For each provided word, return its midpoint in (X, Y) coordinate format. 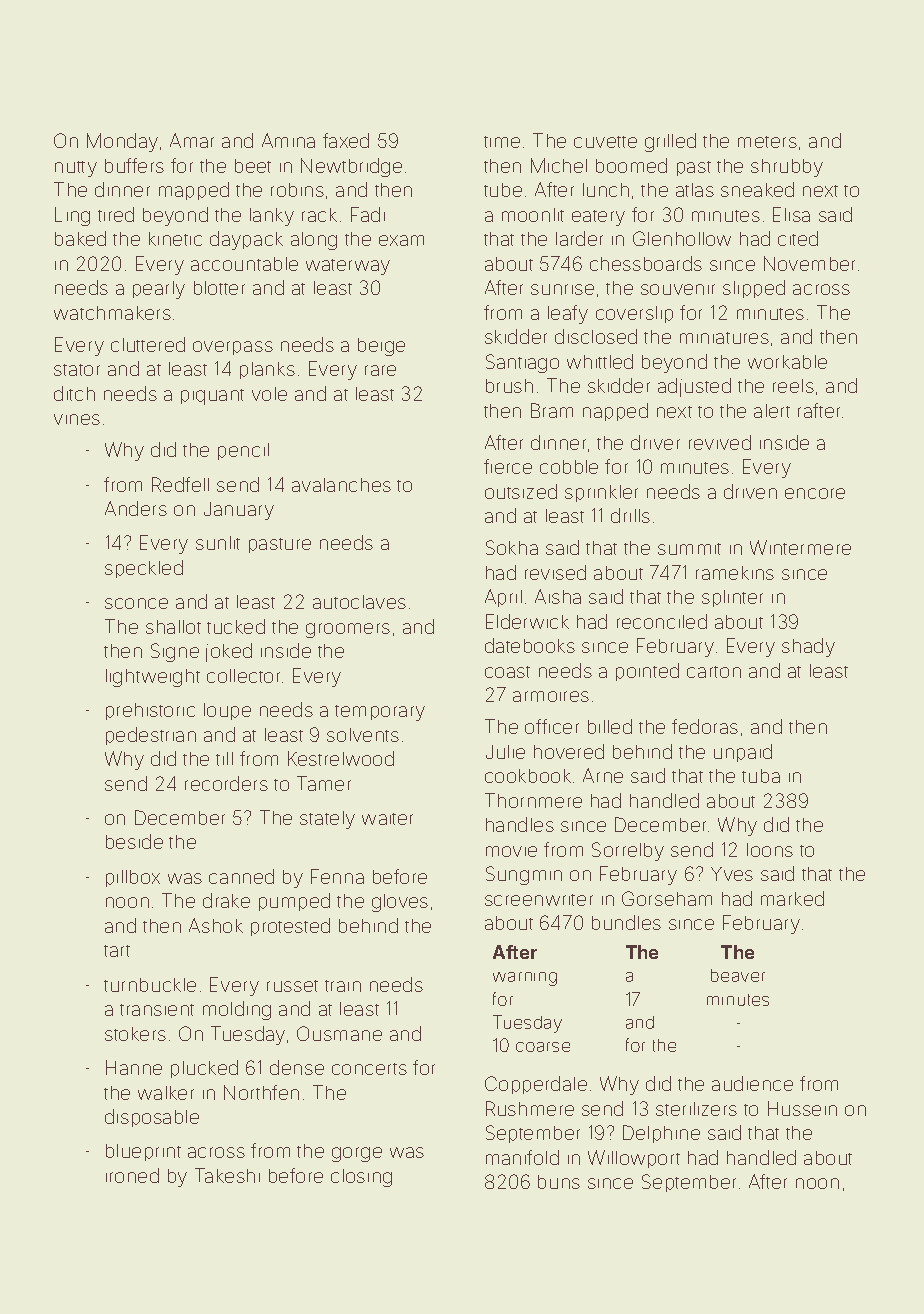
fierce (508, 466)
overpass (233, 348)
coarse (543, 1047)
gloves (400, 903)
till (224, 759)
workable (787, 362)
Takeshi (227, 1175)
